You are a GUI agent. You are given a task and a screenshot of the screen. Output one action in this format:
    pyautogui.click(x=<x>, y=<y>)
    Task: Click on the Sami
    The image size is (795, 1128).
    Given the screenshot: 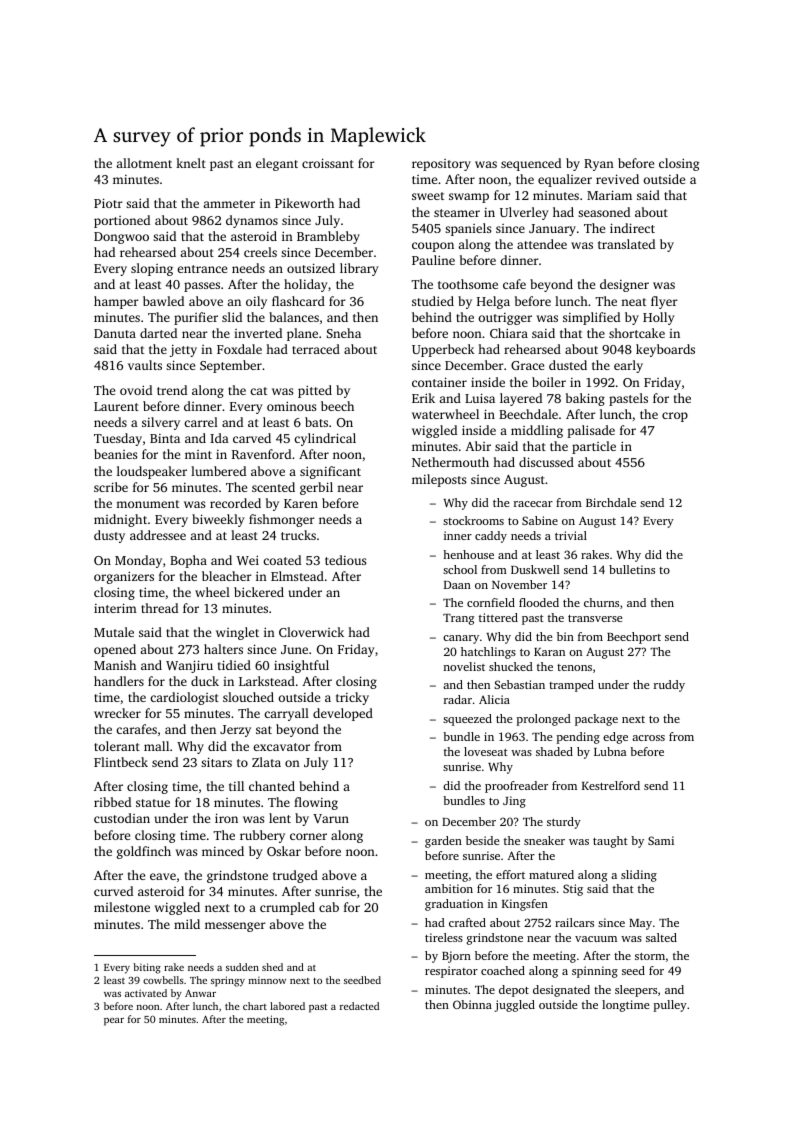 What is the action you would take?
    pyautogui.click(x=661, y=840)
